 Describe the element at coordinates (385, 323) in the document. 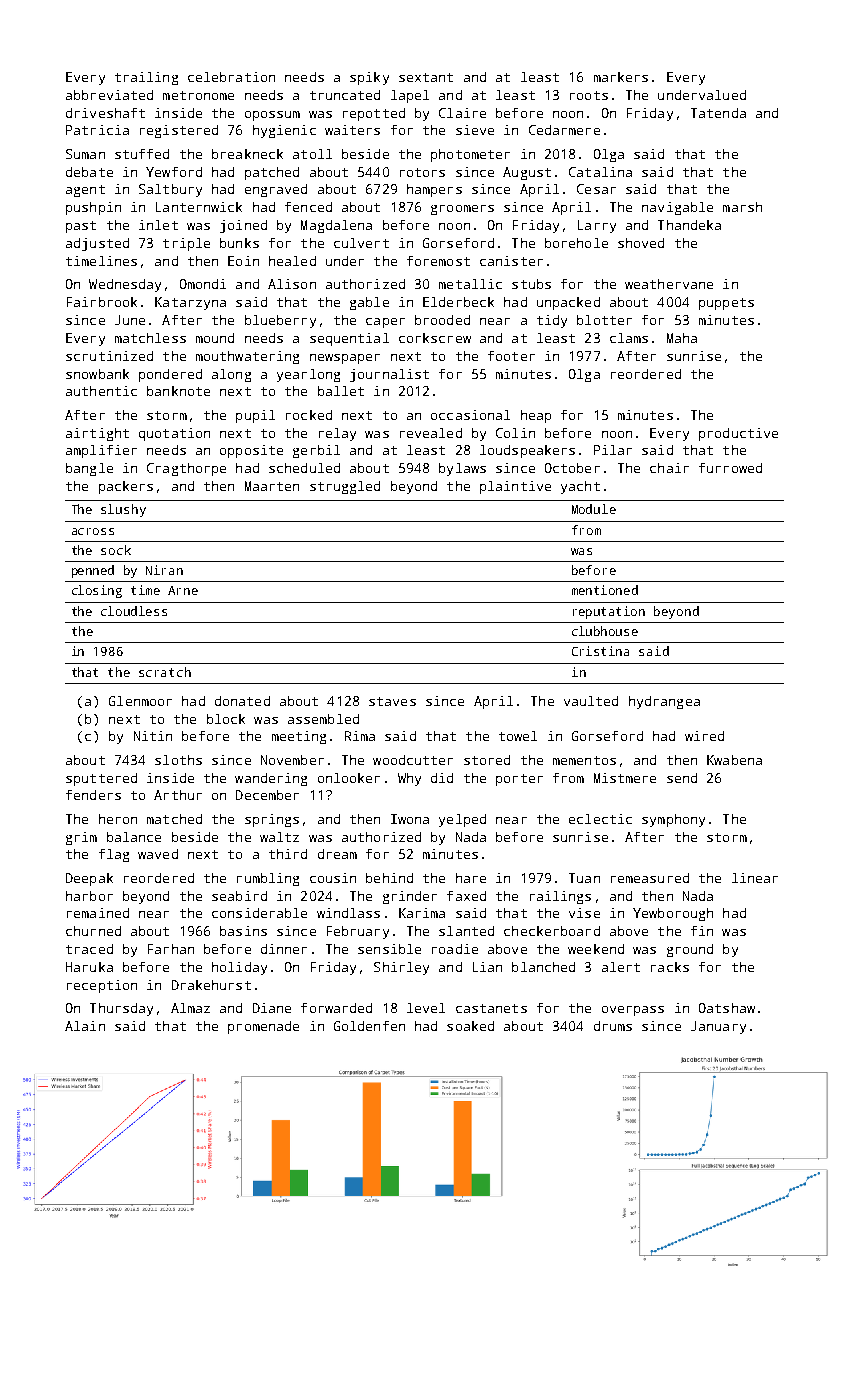

I see `caper` at that location.
